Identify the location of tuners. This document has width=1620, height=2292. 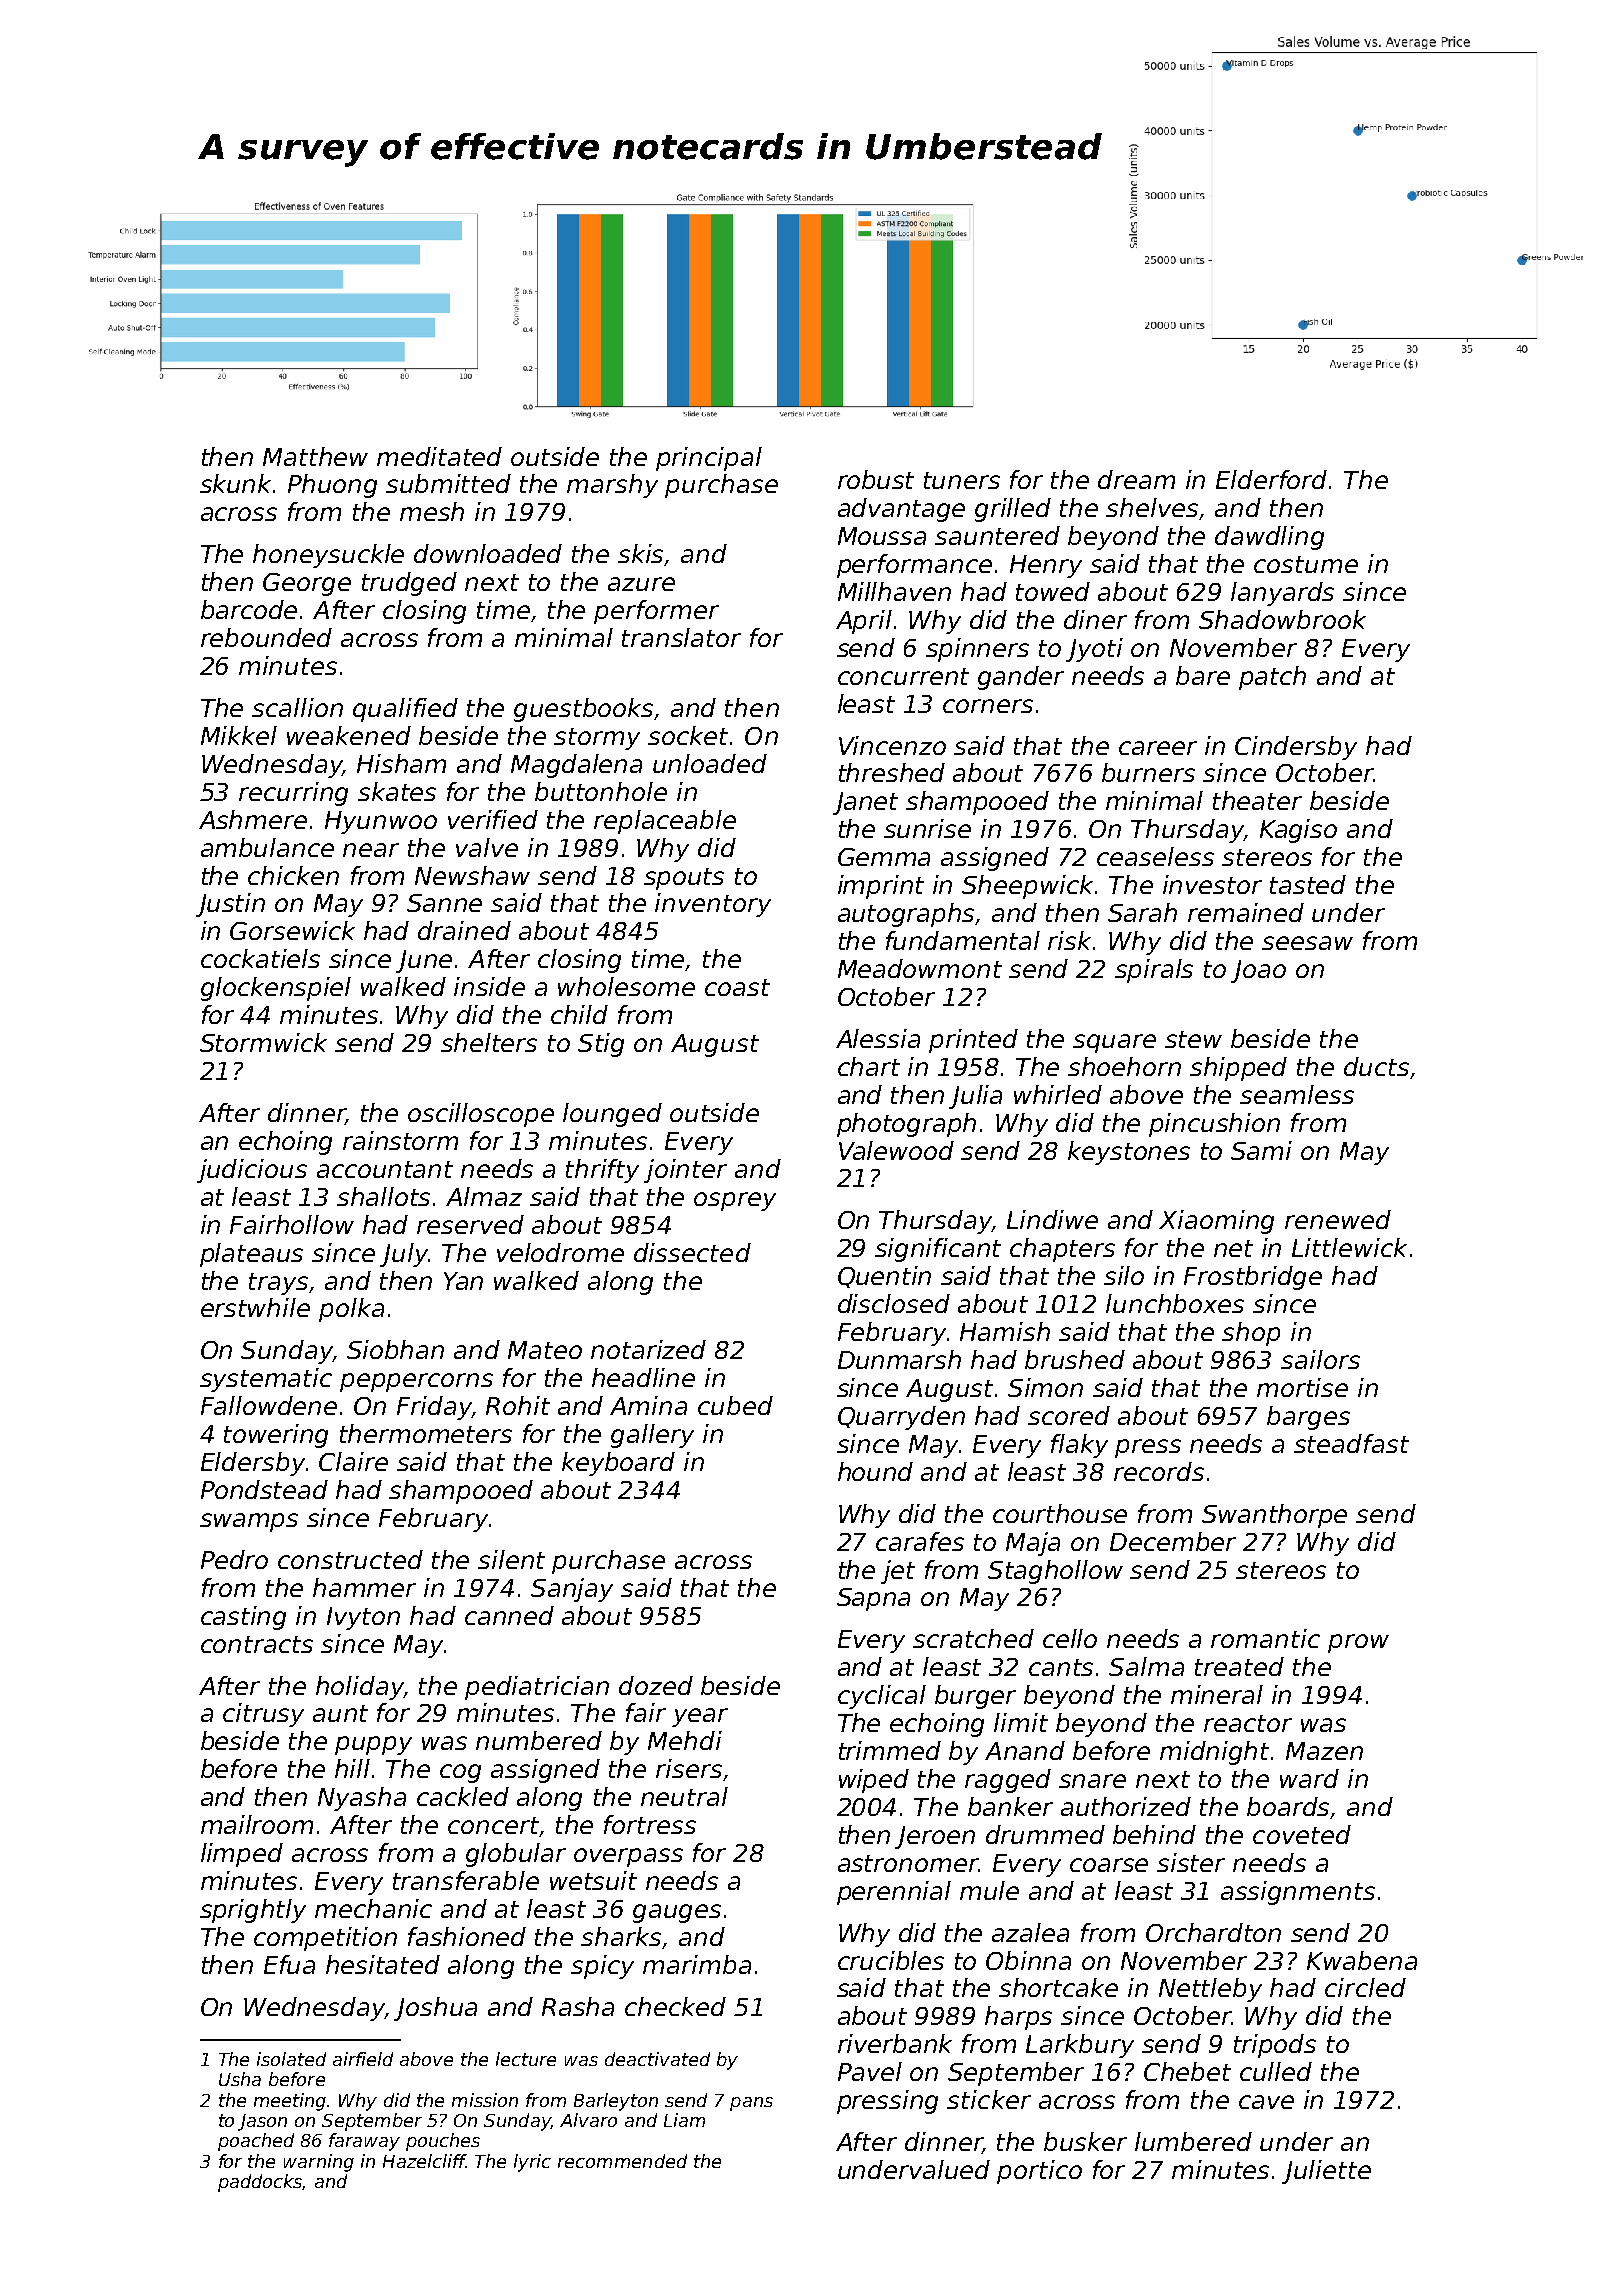
(962, 480).
